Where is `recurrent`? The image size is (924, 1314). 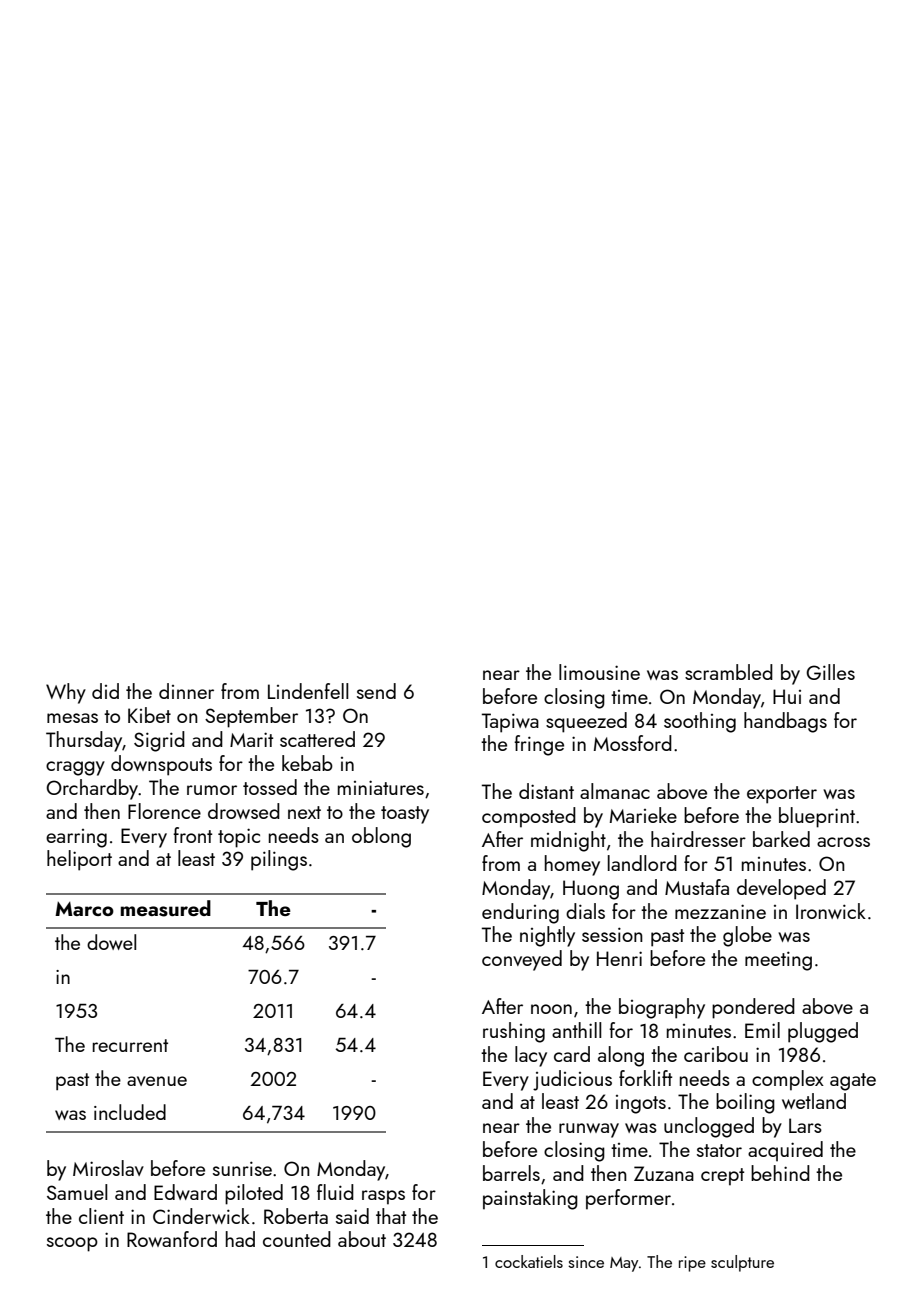
recurrent is located at coordinates (130, 1045).
